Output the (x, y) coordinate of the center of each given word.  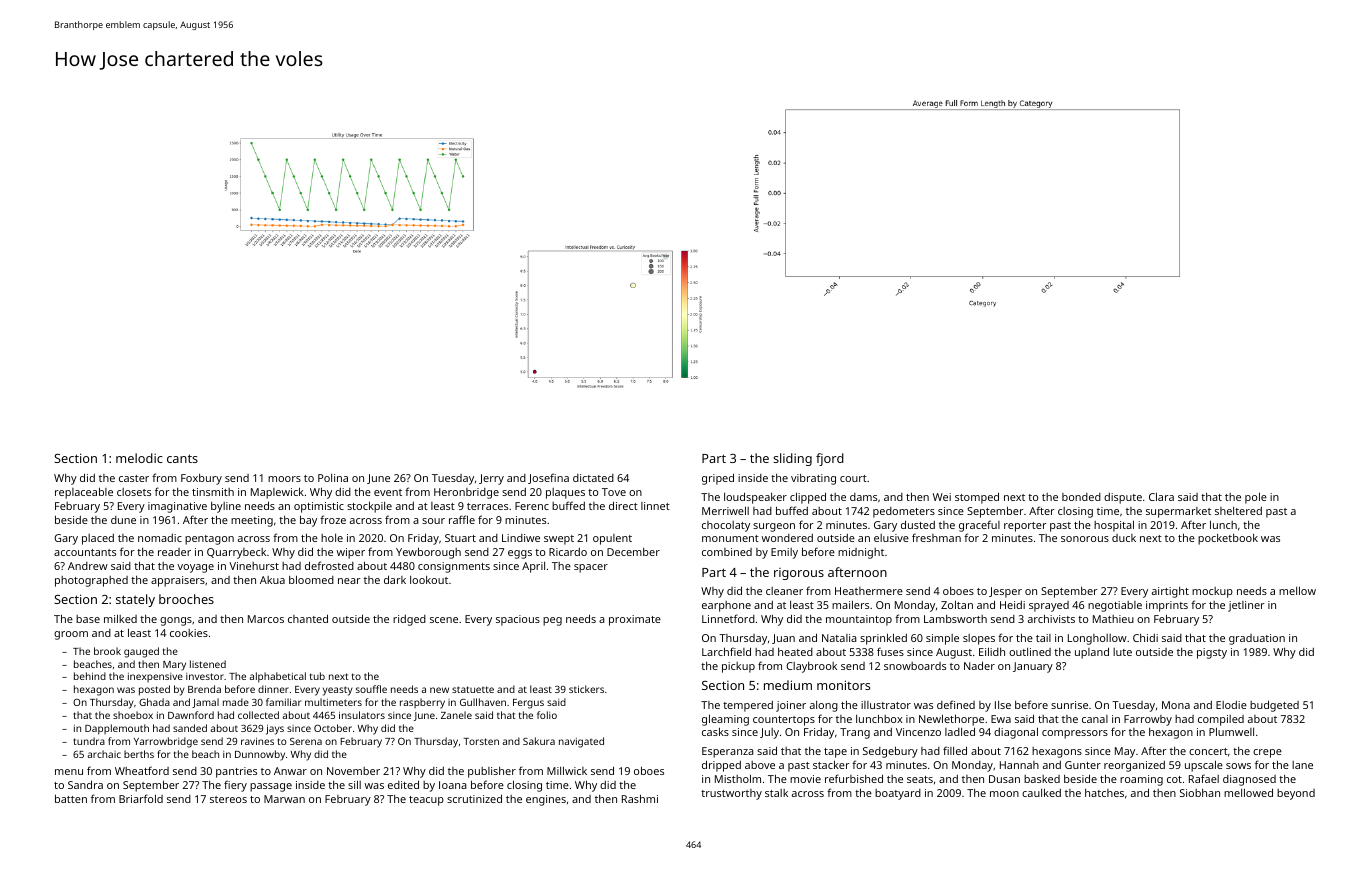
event (388, 492)
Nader (979, 665)
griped (718, 479)
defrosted (329, 565)
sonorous (1085, 539)
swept (559, 540)
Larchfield (726, 651)
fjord (830, 459)
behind (90, 676)
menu (69, 772)
